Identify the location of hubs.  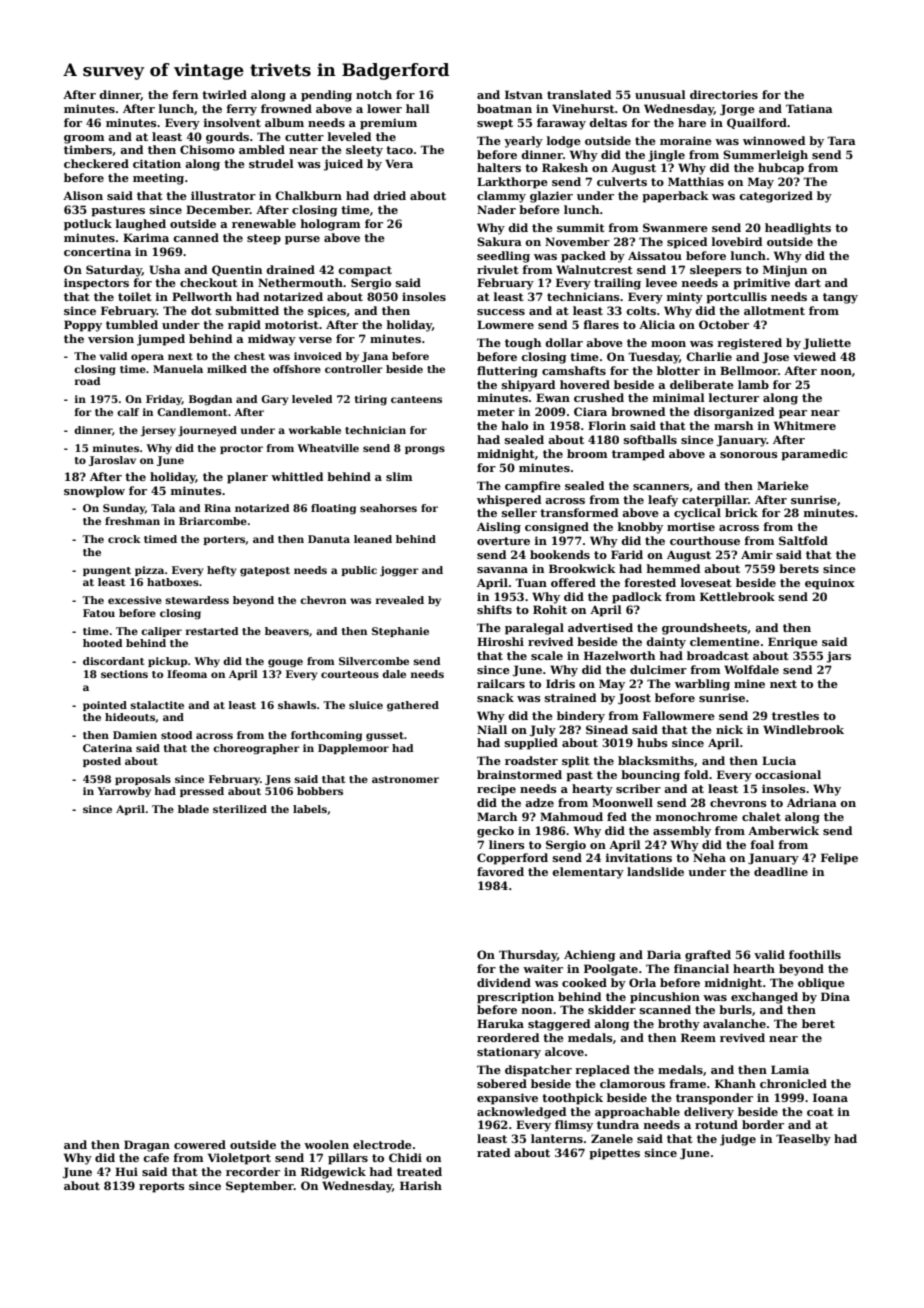
(652, 742).
